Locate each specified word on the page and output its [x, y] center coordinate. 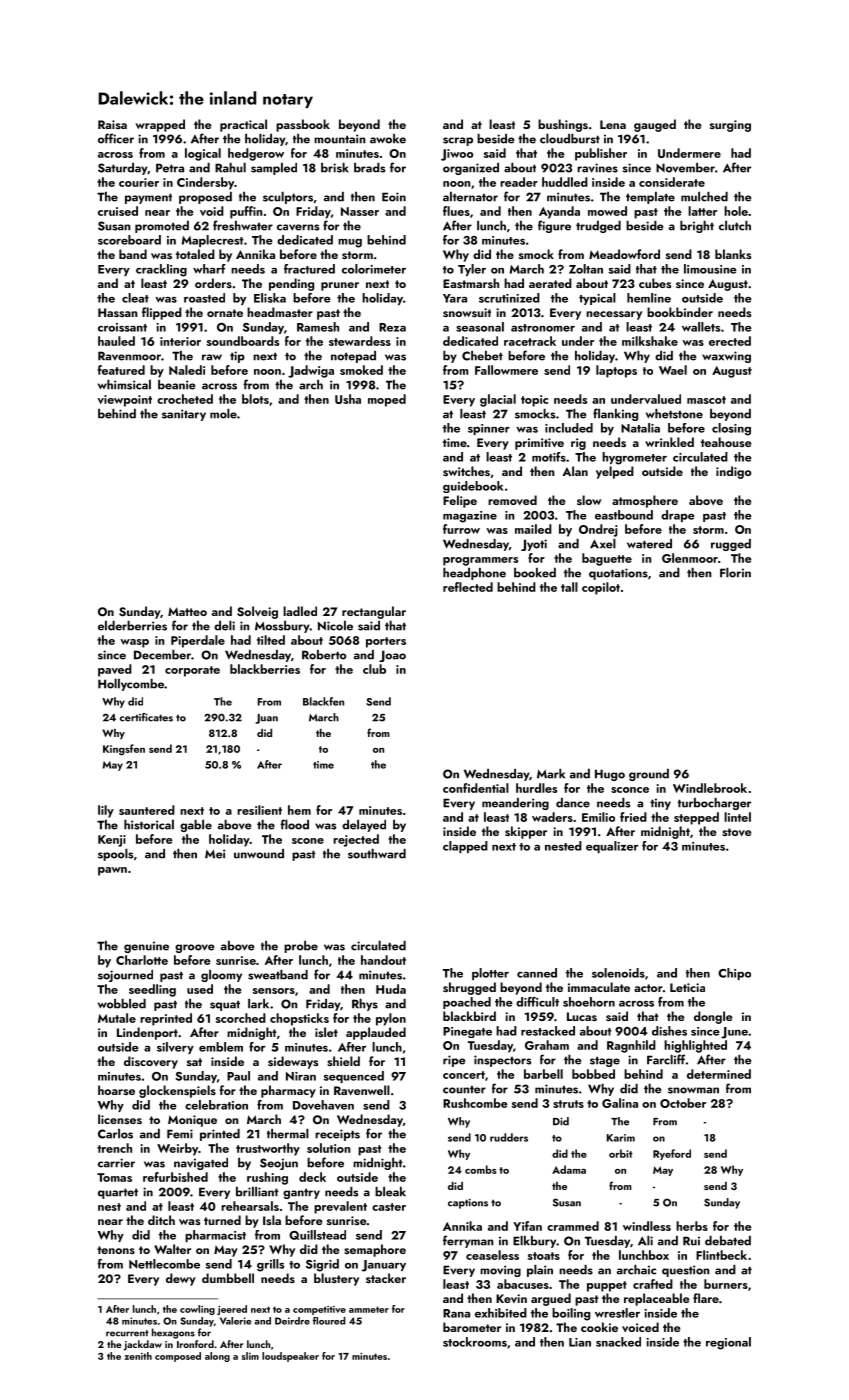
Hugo [610, 775]
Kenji [112, 841]
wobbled [122, 1004]
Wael [673, 370]
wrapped [160, 125]
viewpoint [124, 401]
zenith [138, 1356]
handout [383, 960]
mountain [340, 139]
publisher [601, 154]
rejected [356, 840]
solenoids [618, 973]
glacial [498, 400]
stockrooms [475, 1342]
